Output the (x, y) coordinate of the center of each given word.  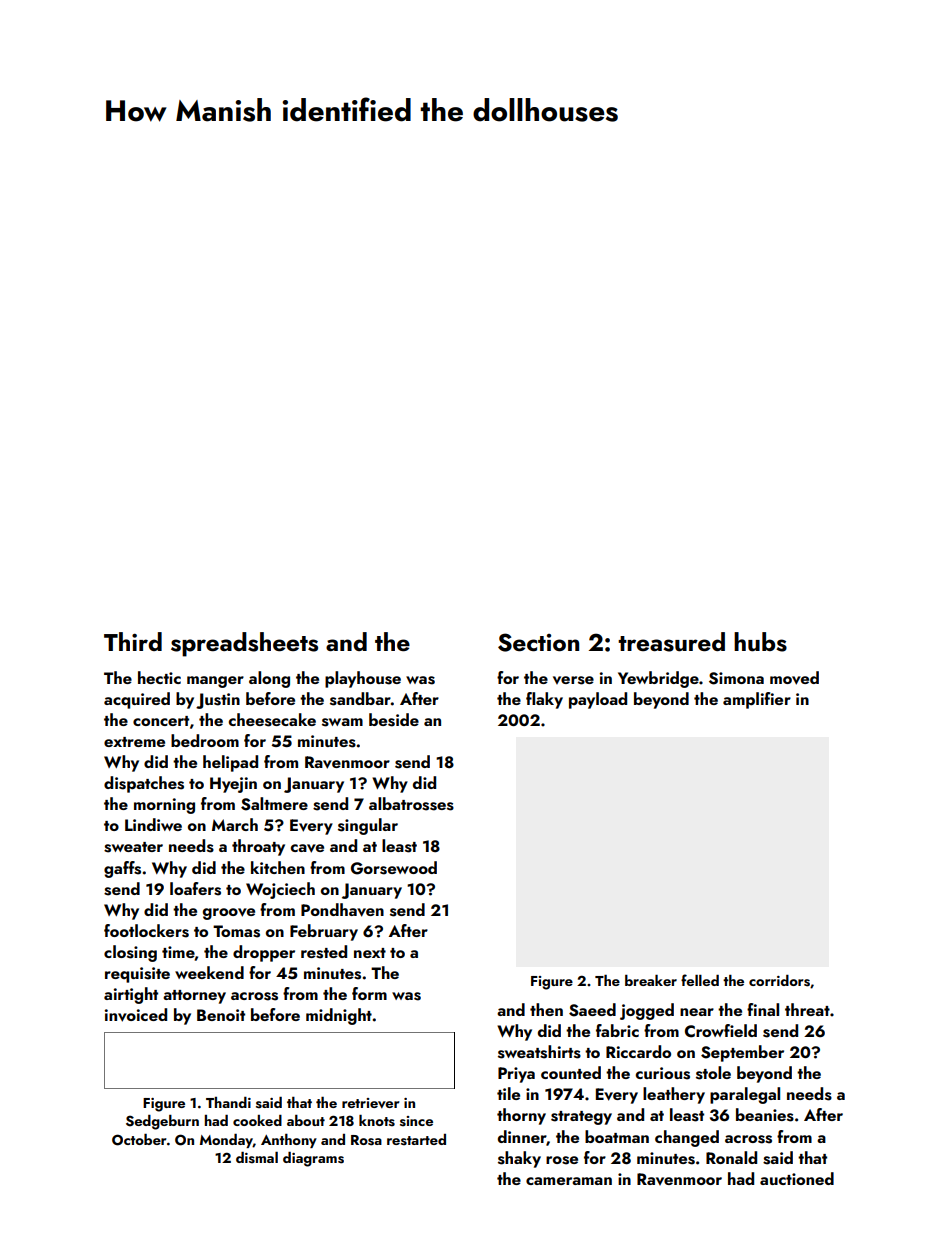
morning (164, 806)
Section (538, 642)
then (546, 1009)
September (742, 1053)
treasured (671, 642)
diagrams (313, 1159)
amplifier (757, 700)
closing (130, 953)
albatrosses (411, 804)
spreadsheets (244, 644)
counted (571, 1072)
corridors (779, 981)
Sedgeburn (162, 1122)
